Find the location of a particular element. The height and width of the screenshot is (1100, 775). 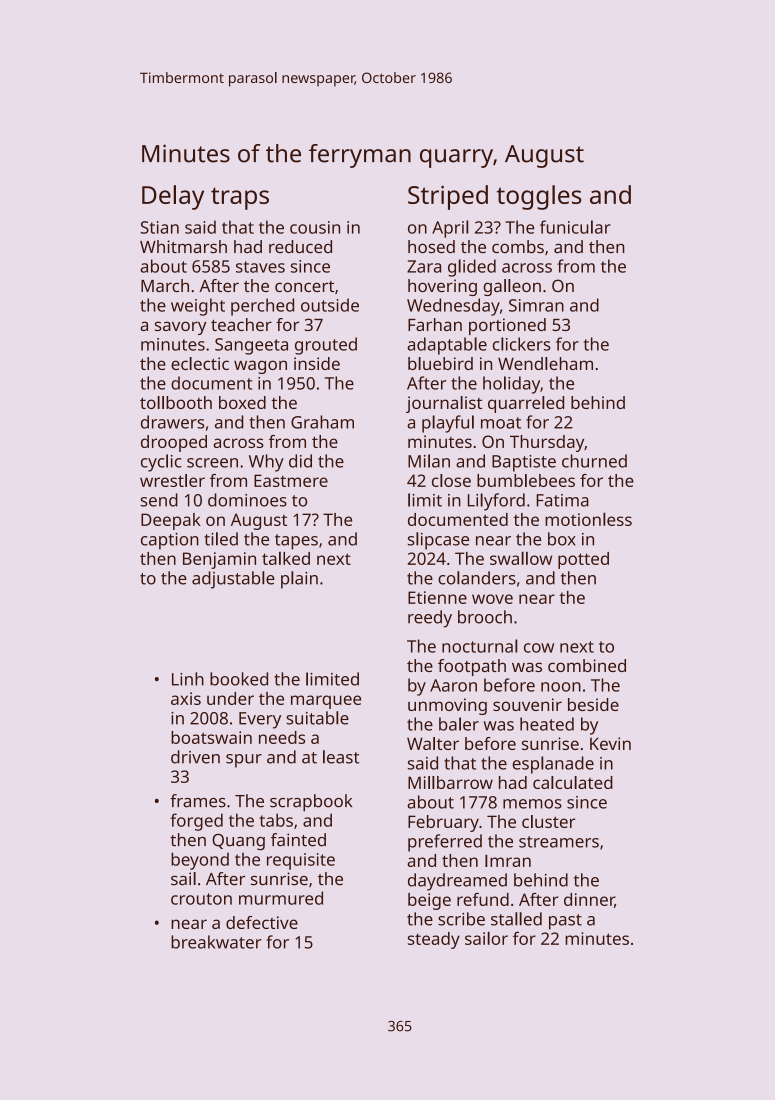

fainted is located at coordinates (298, 840).
